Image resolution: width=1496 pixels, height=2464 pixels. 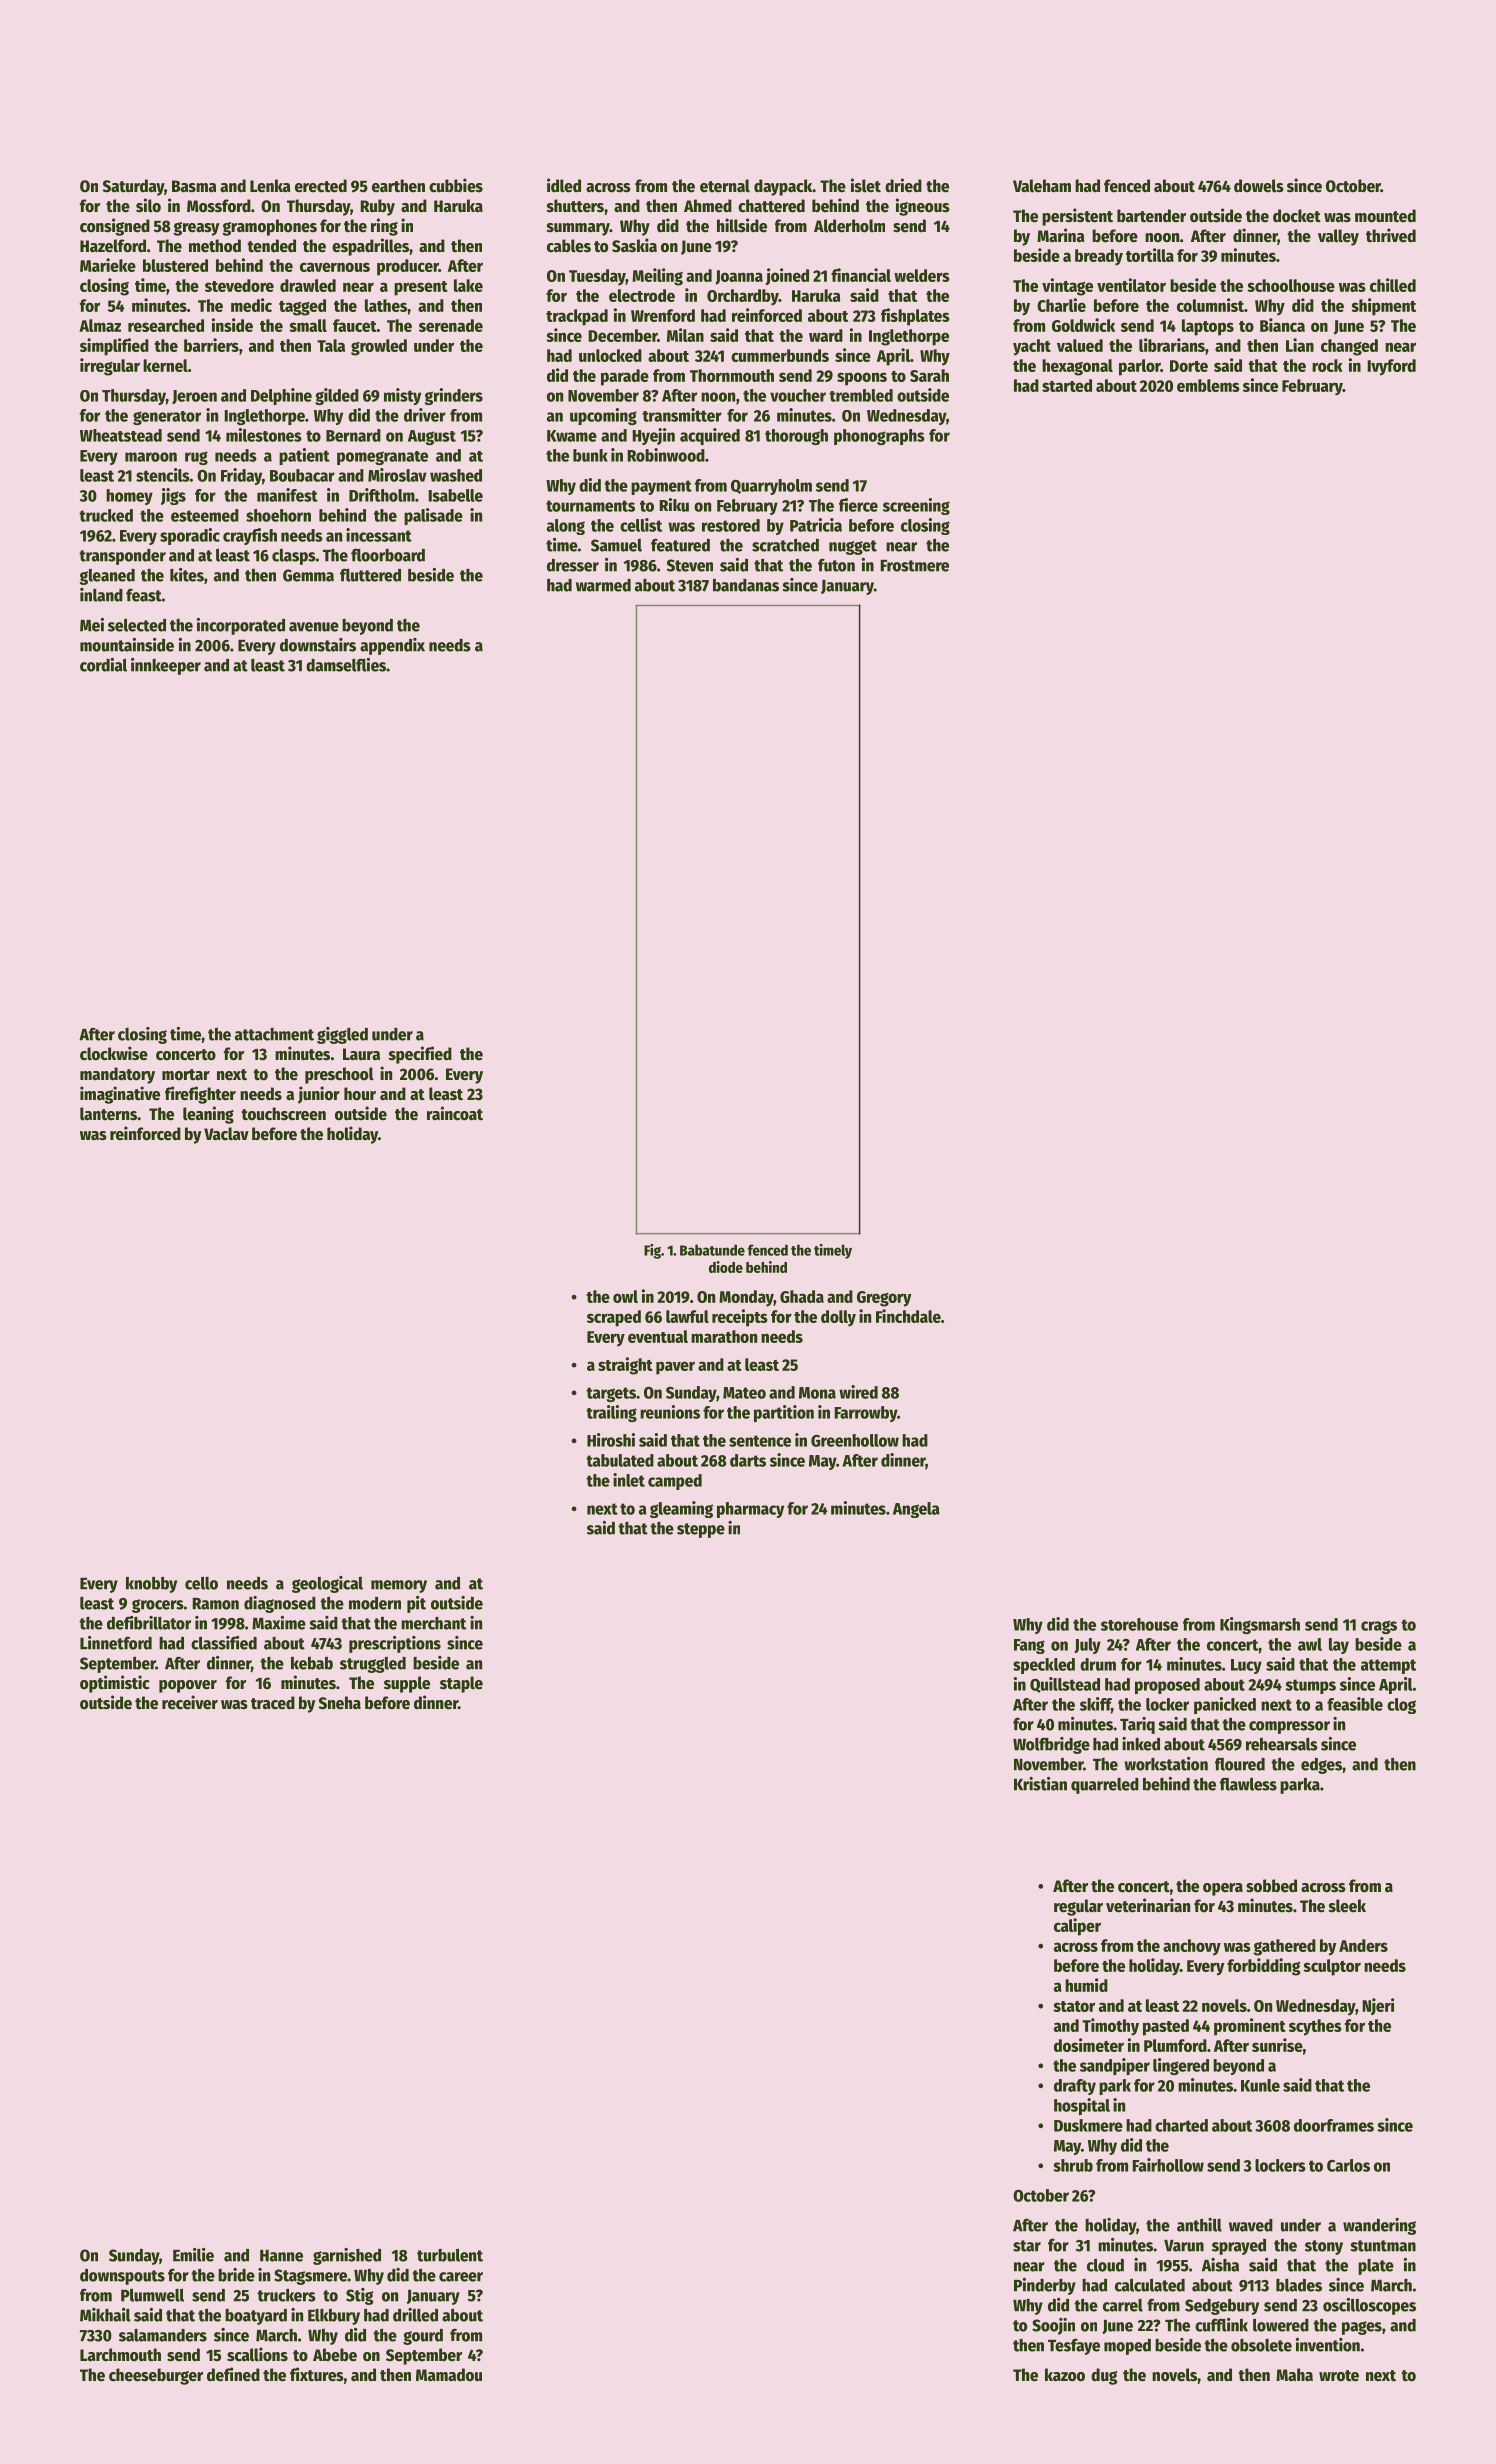 What do you see at coordinates (1315, 2027) in the screenshot?
I see `scythes` at bounding box center [1315, 2027].
